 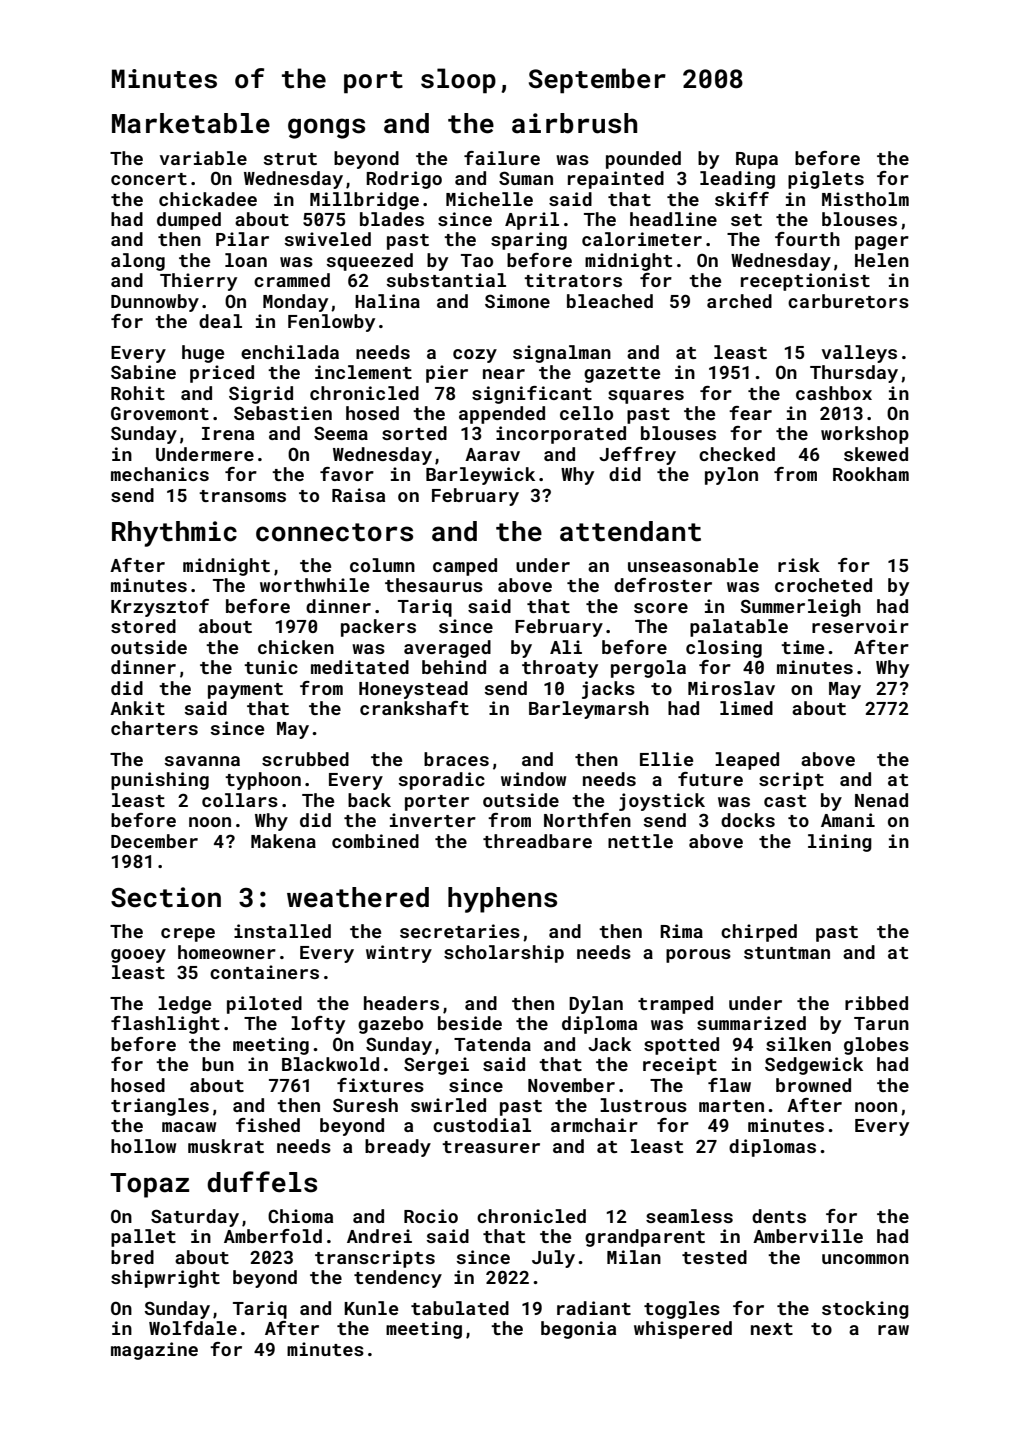 What do you see at coordinates (160, 608) in the screenshot?
I see `Krzysztof` at bounding box center [160, 608].
